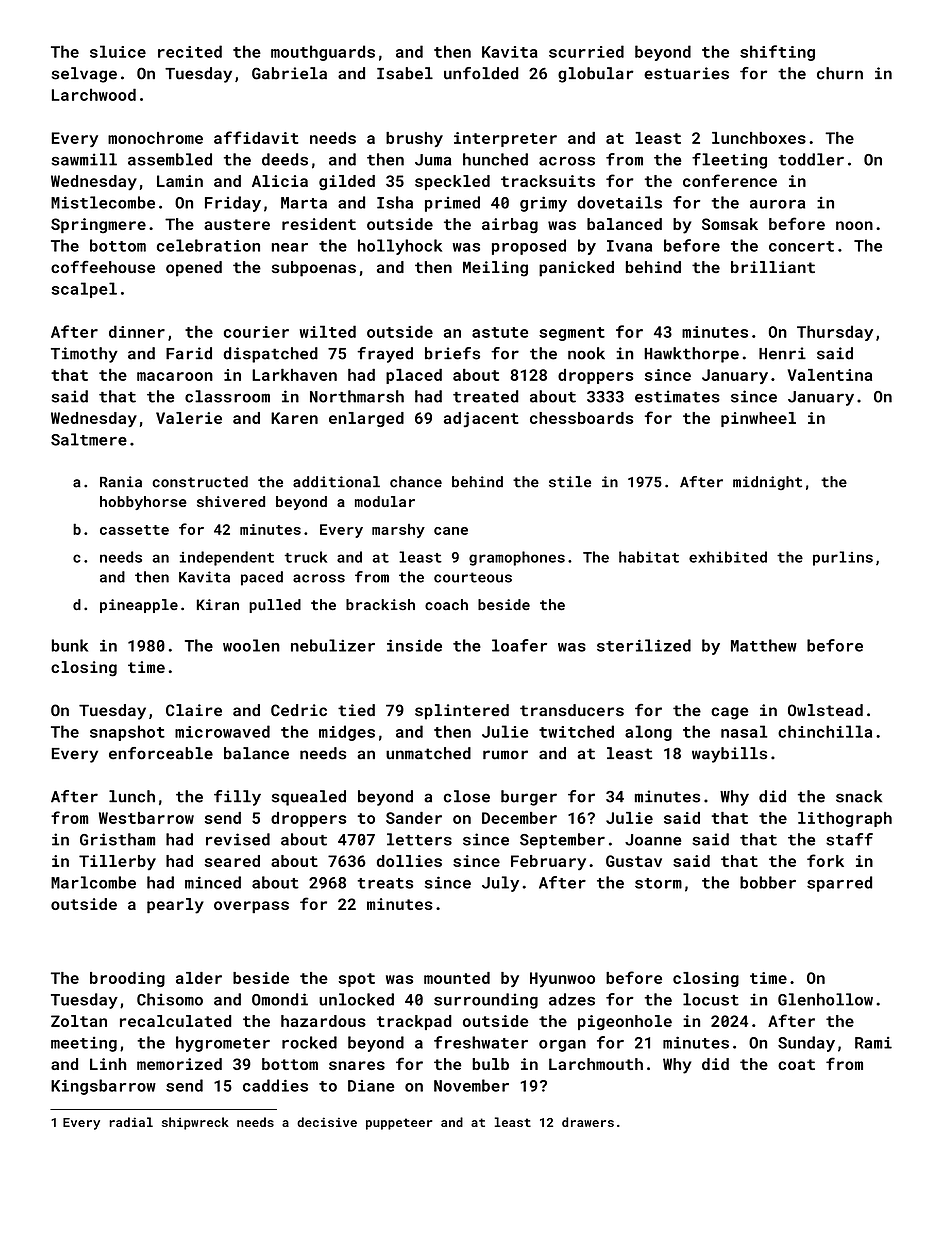 The image size is (952, 1233). What do you see at coordinates (481, 73) in the screenshot?
I see `unfolded` at bounding box center [481, 73].
